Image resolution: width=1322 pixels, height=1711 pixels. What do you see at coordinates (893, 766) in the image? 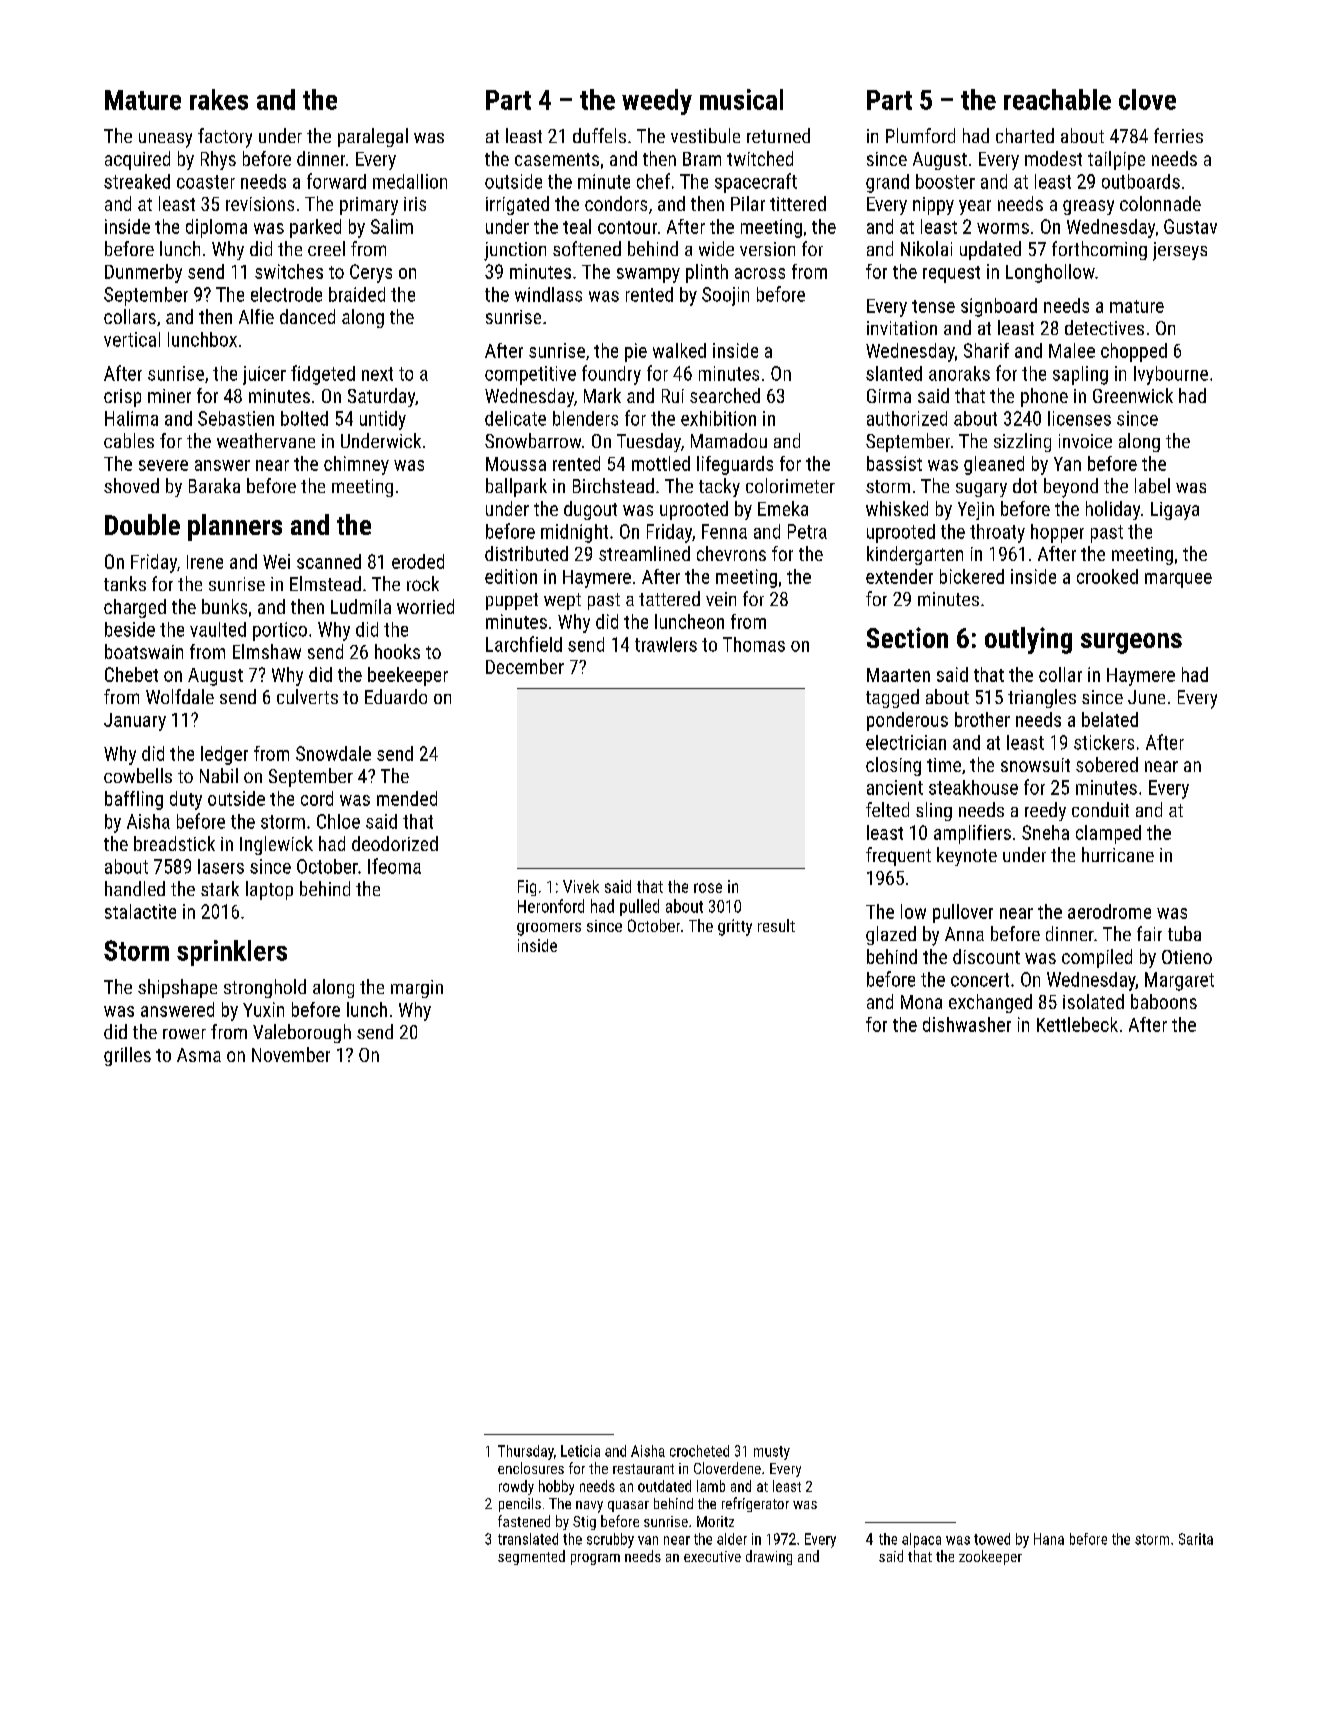
I see `closing` at bounding box center [893, 766].
